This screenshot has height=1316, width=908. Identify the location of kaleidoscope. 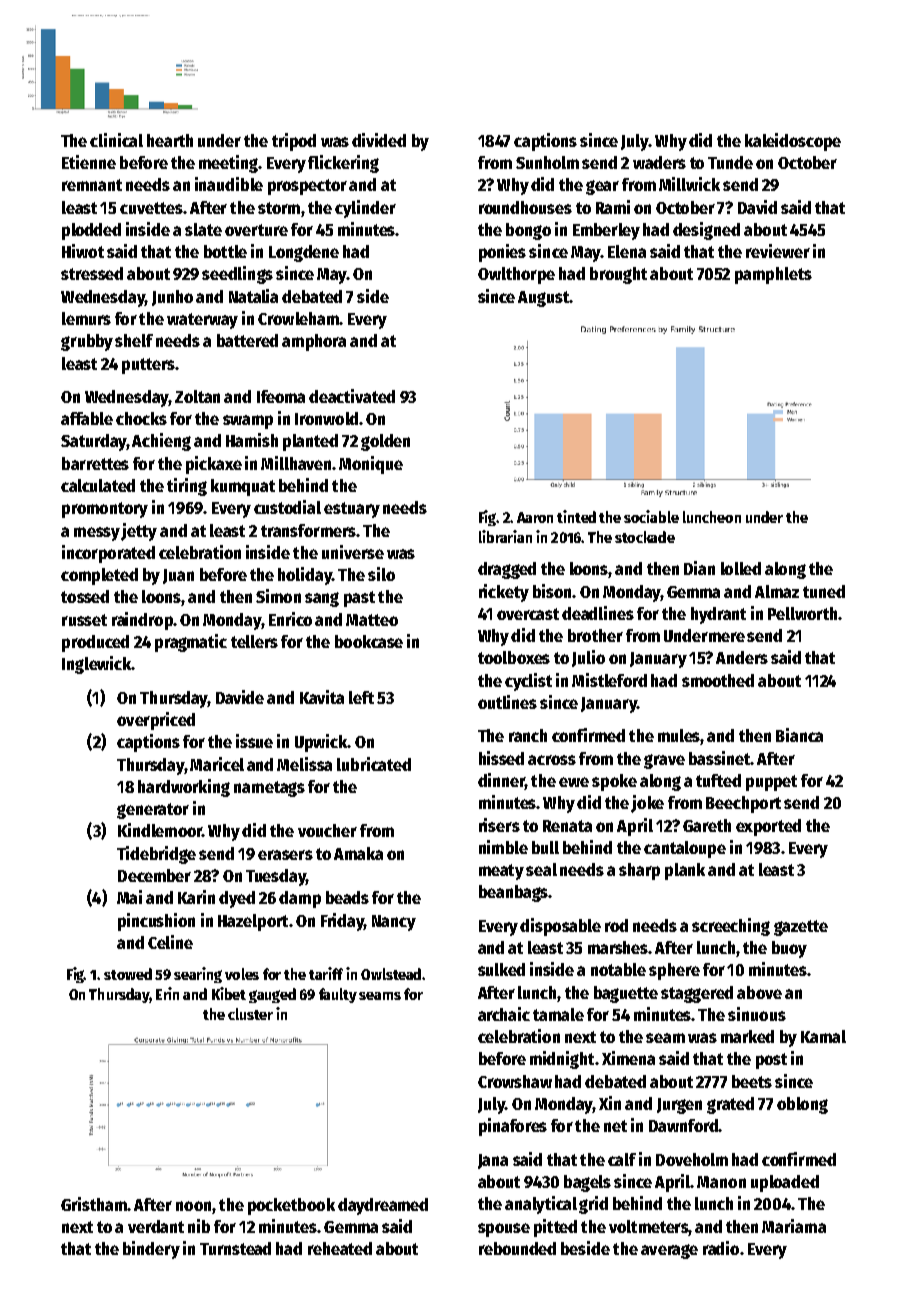
(793, 142).
